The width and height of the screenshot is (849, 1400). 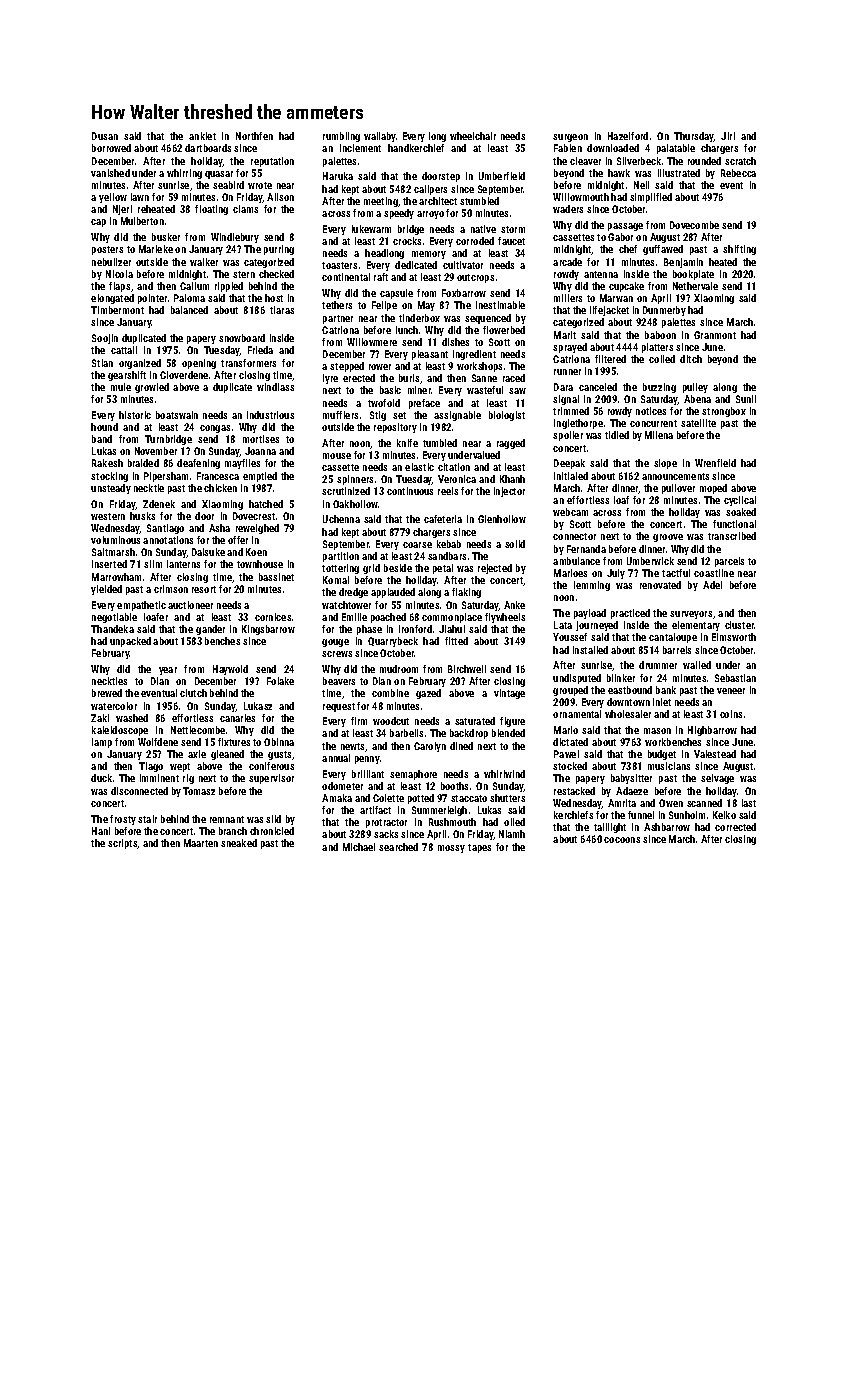 What do you see at coordinates (512, 479) in the screenshot?
I see `Khanh` at bounding box center [512, 479].
